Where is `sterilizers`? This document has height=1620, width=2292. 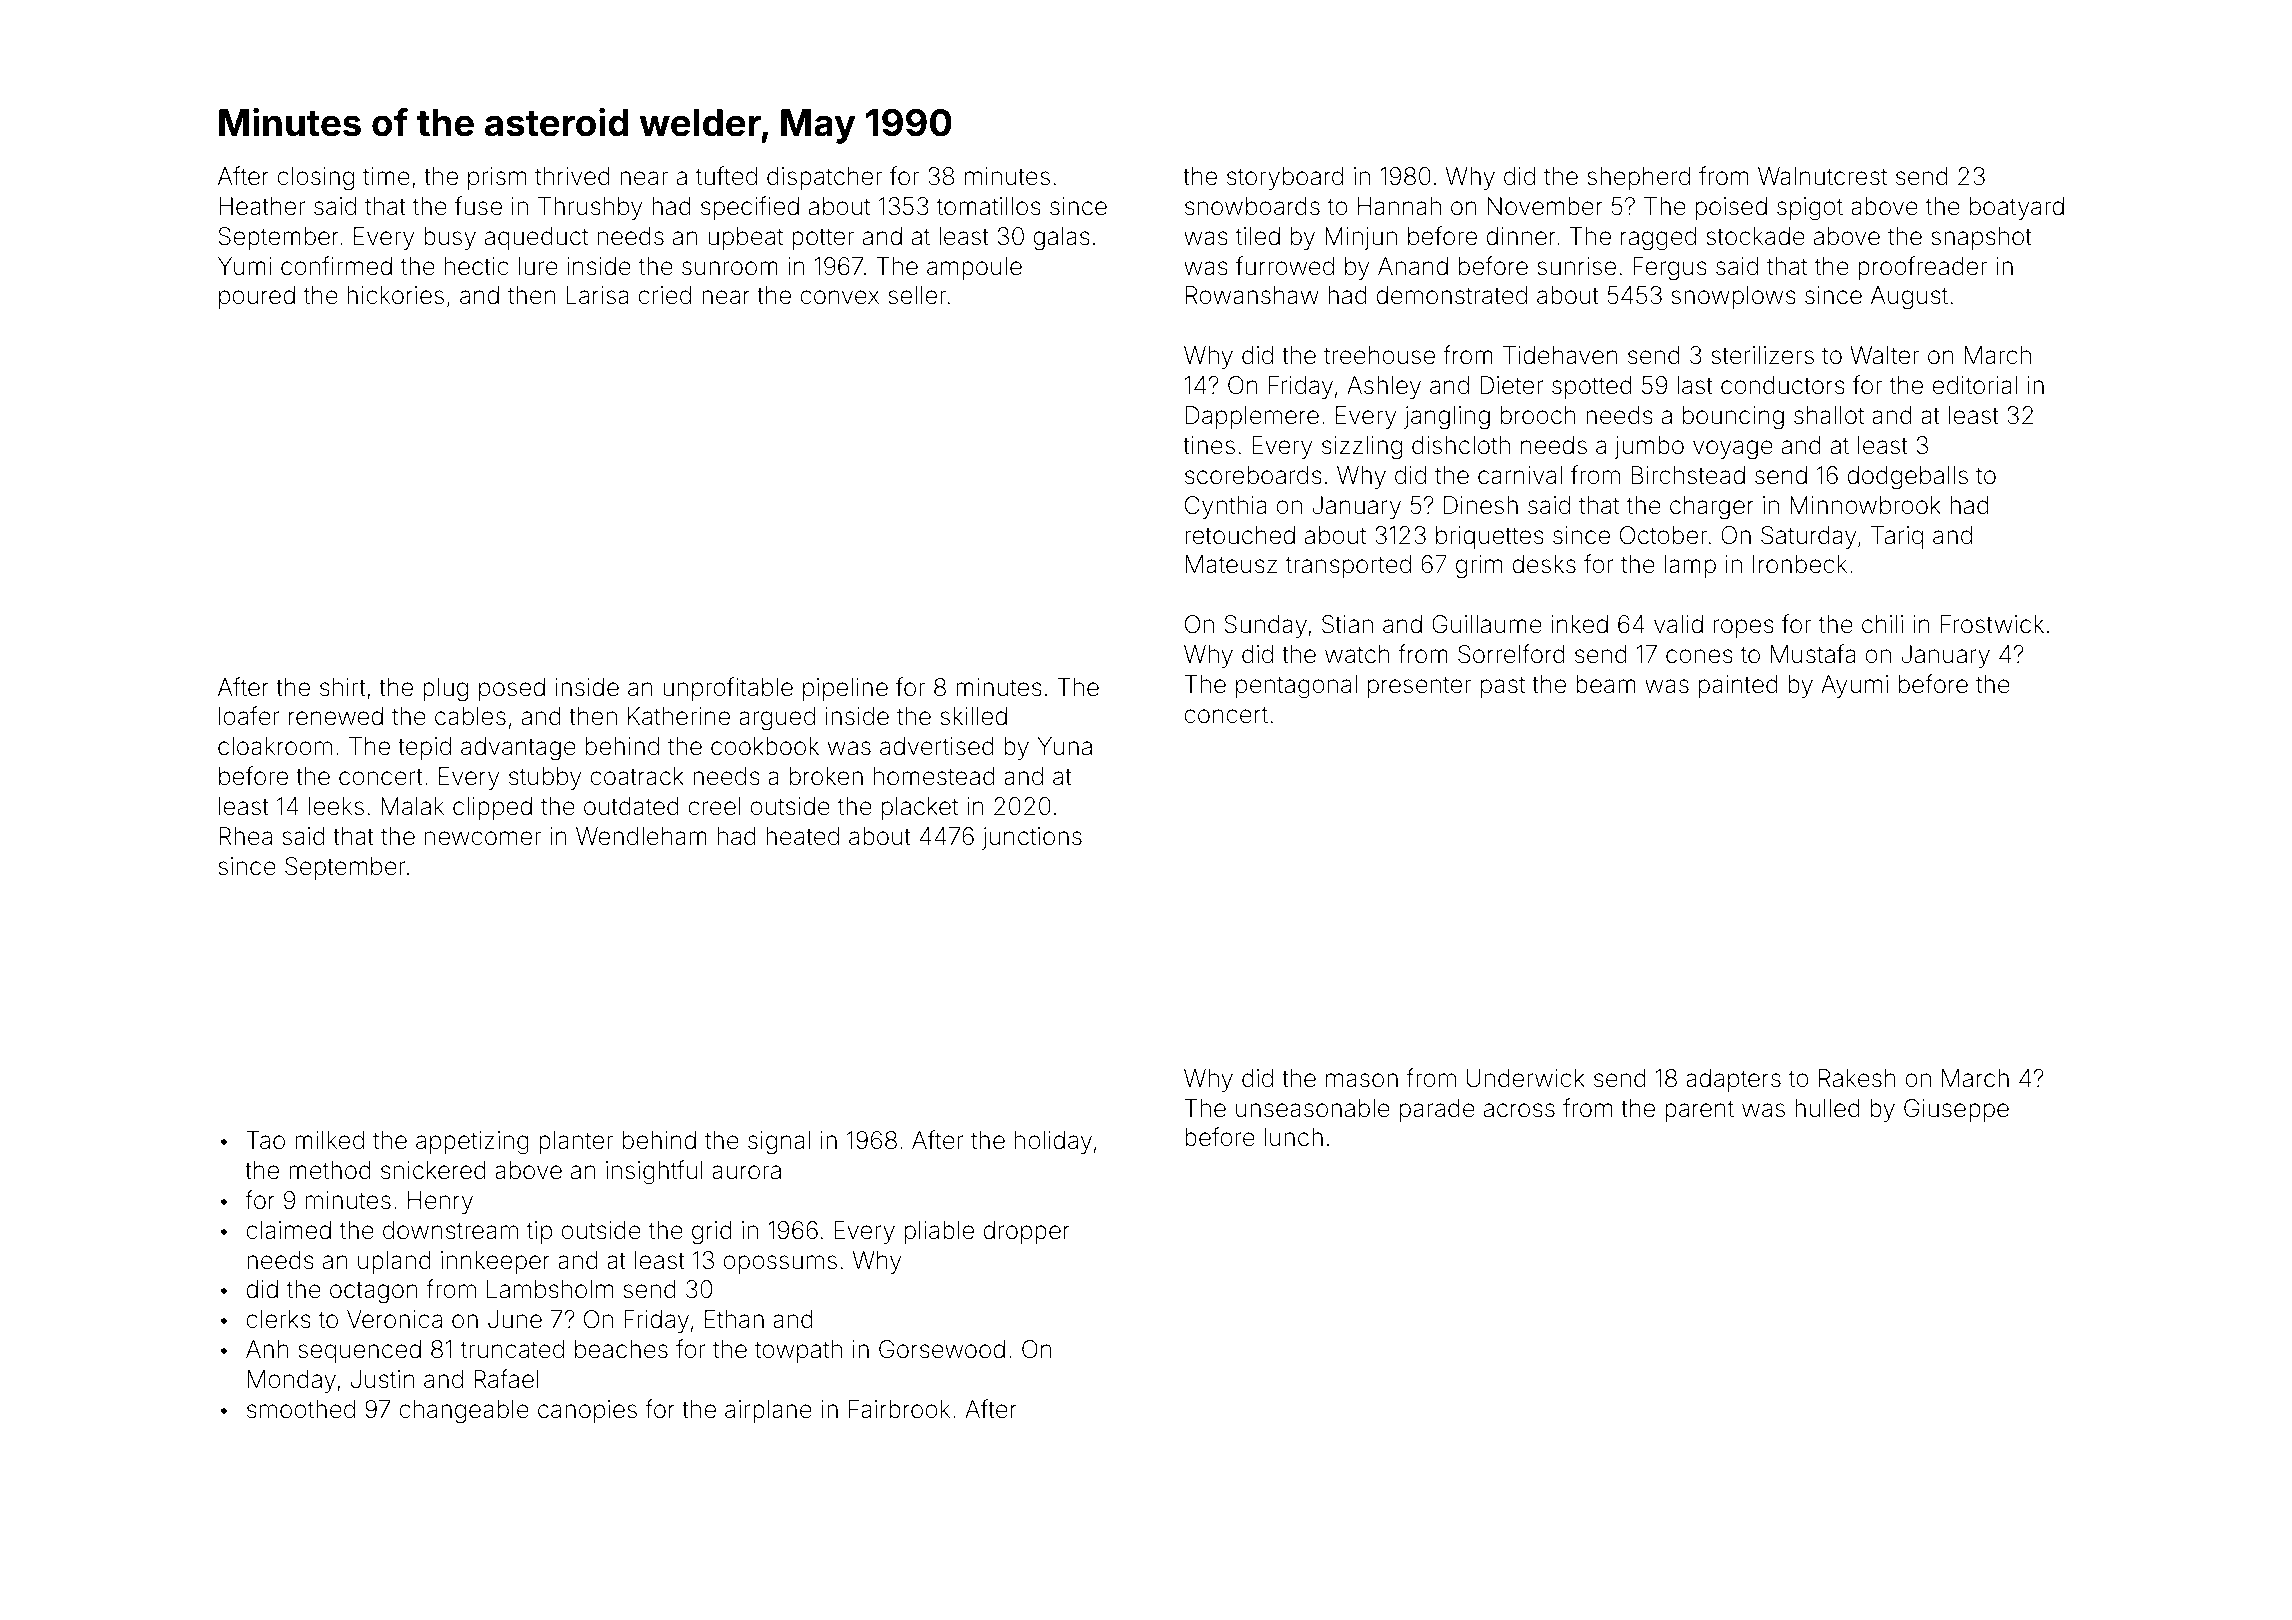
sterilizers is located at coordinates (1762, 355).
